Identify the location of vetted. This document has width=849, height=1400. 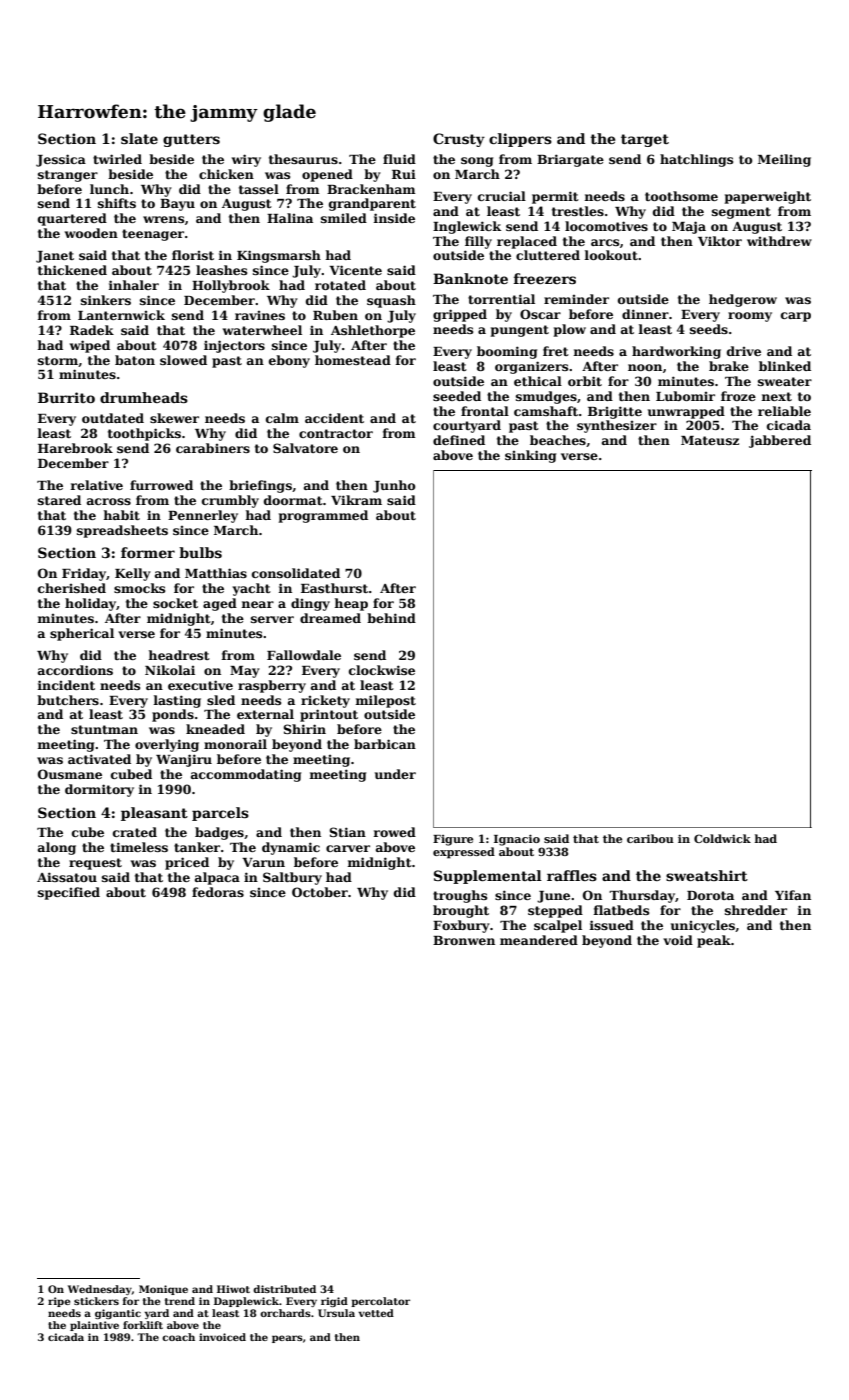
(376, 1313).
